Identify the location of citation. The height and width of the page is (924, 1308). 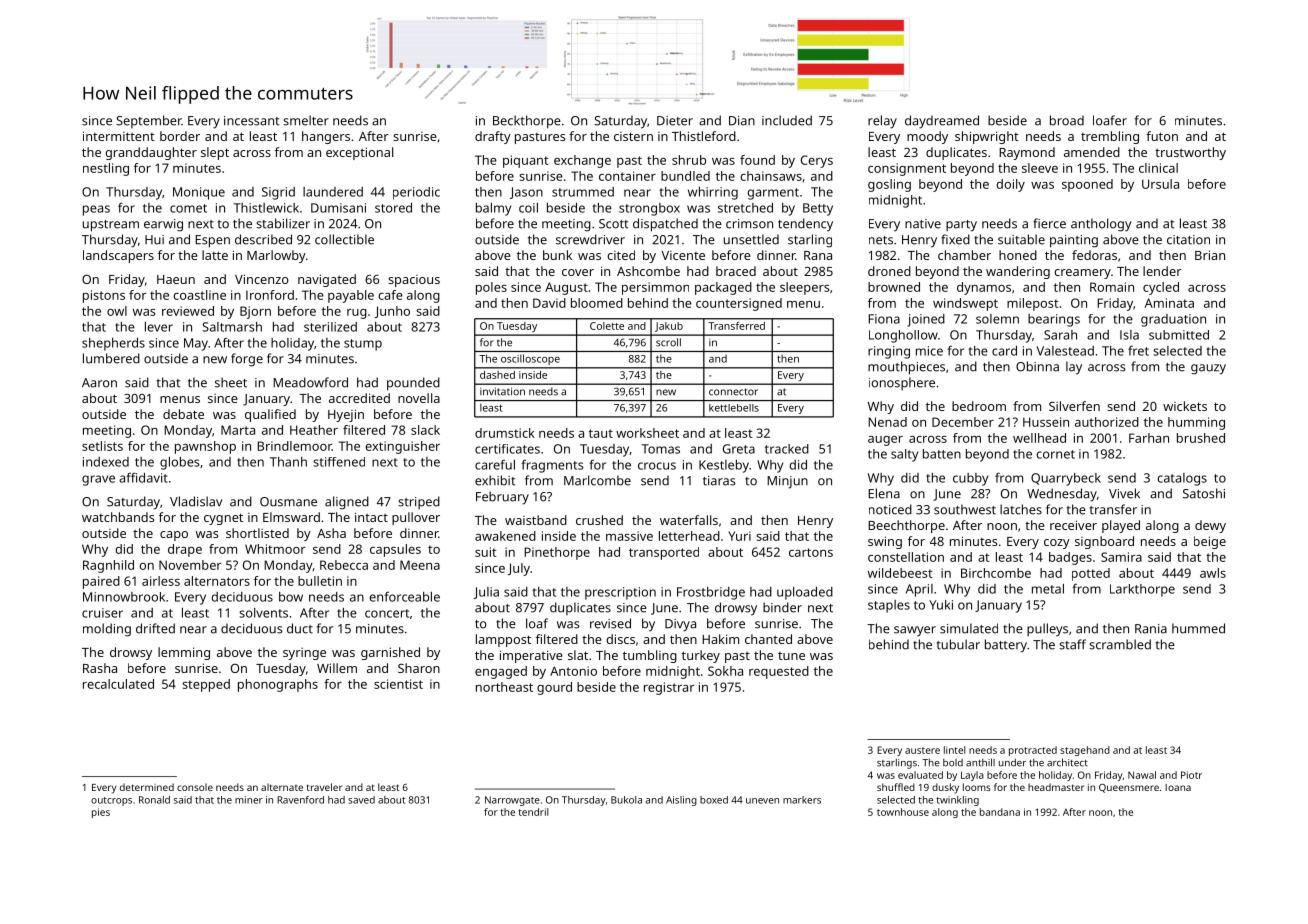
(1188, 240).
